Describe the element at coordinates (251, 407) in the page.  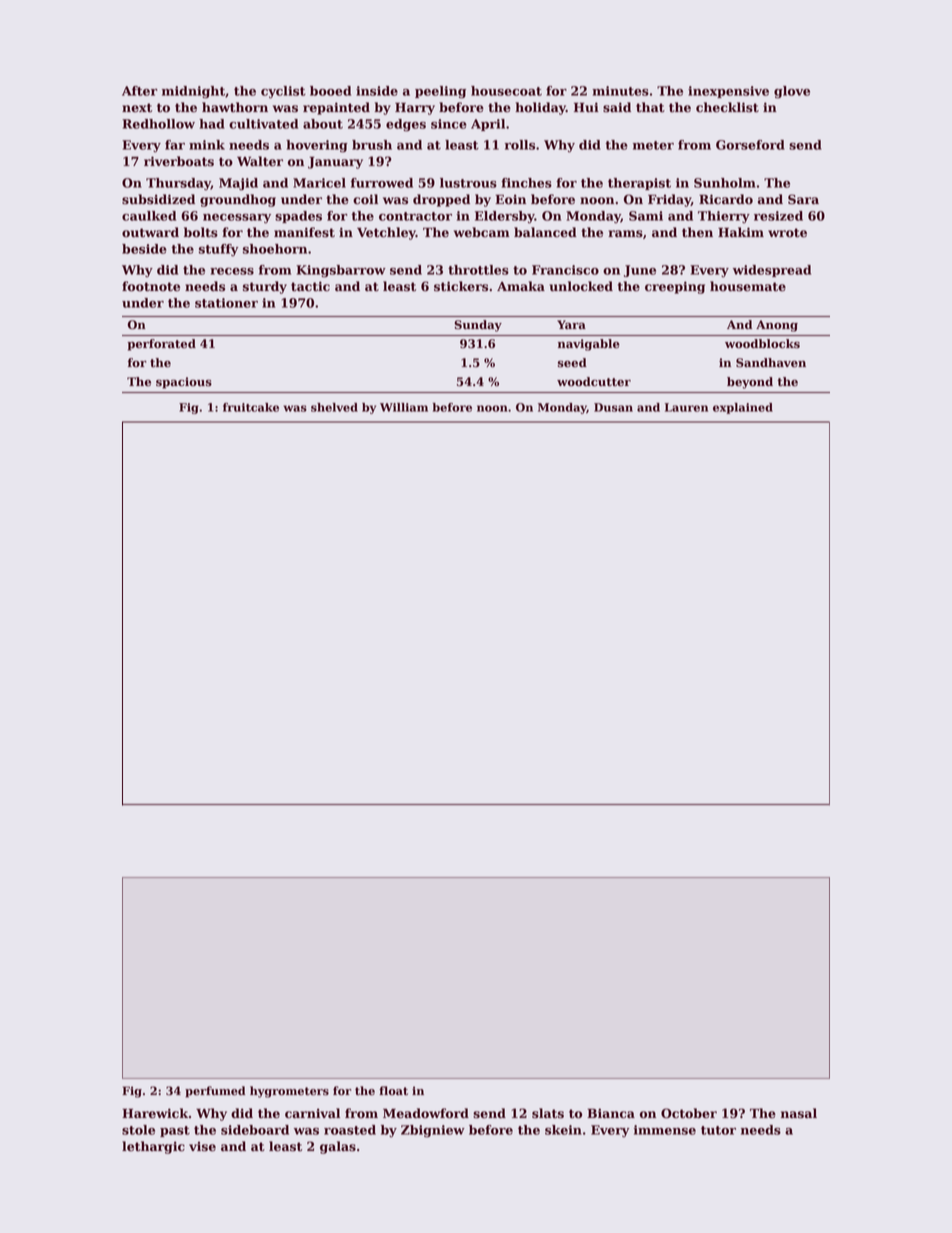
I see `fruitcake` at that location.
